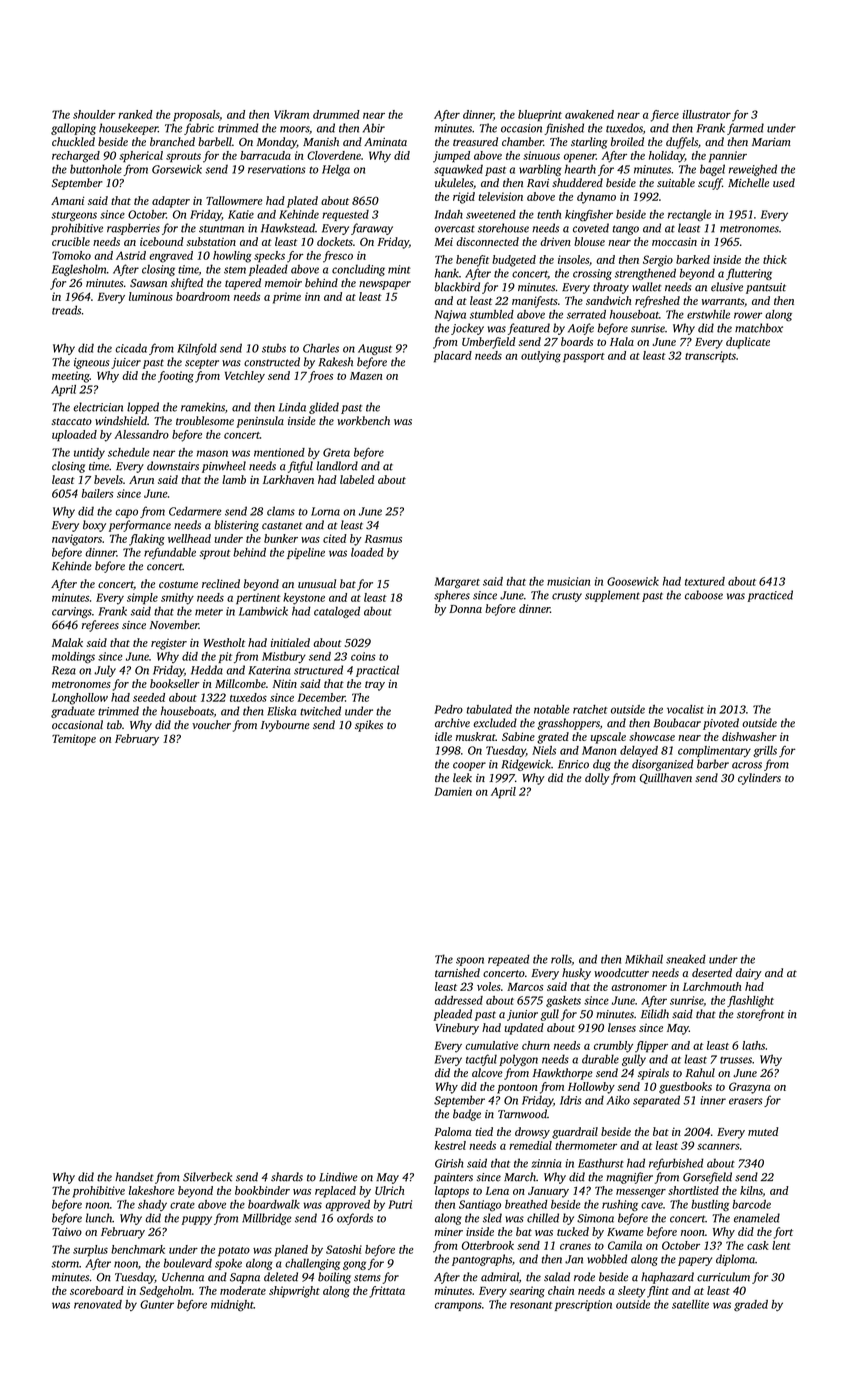 This screenshot has height=1400, width=849. What do you see at coordinates (475, 141) in the screenshot?
I see `treasured` at bounding box center [475, 141].
